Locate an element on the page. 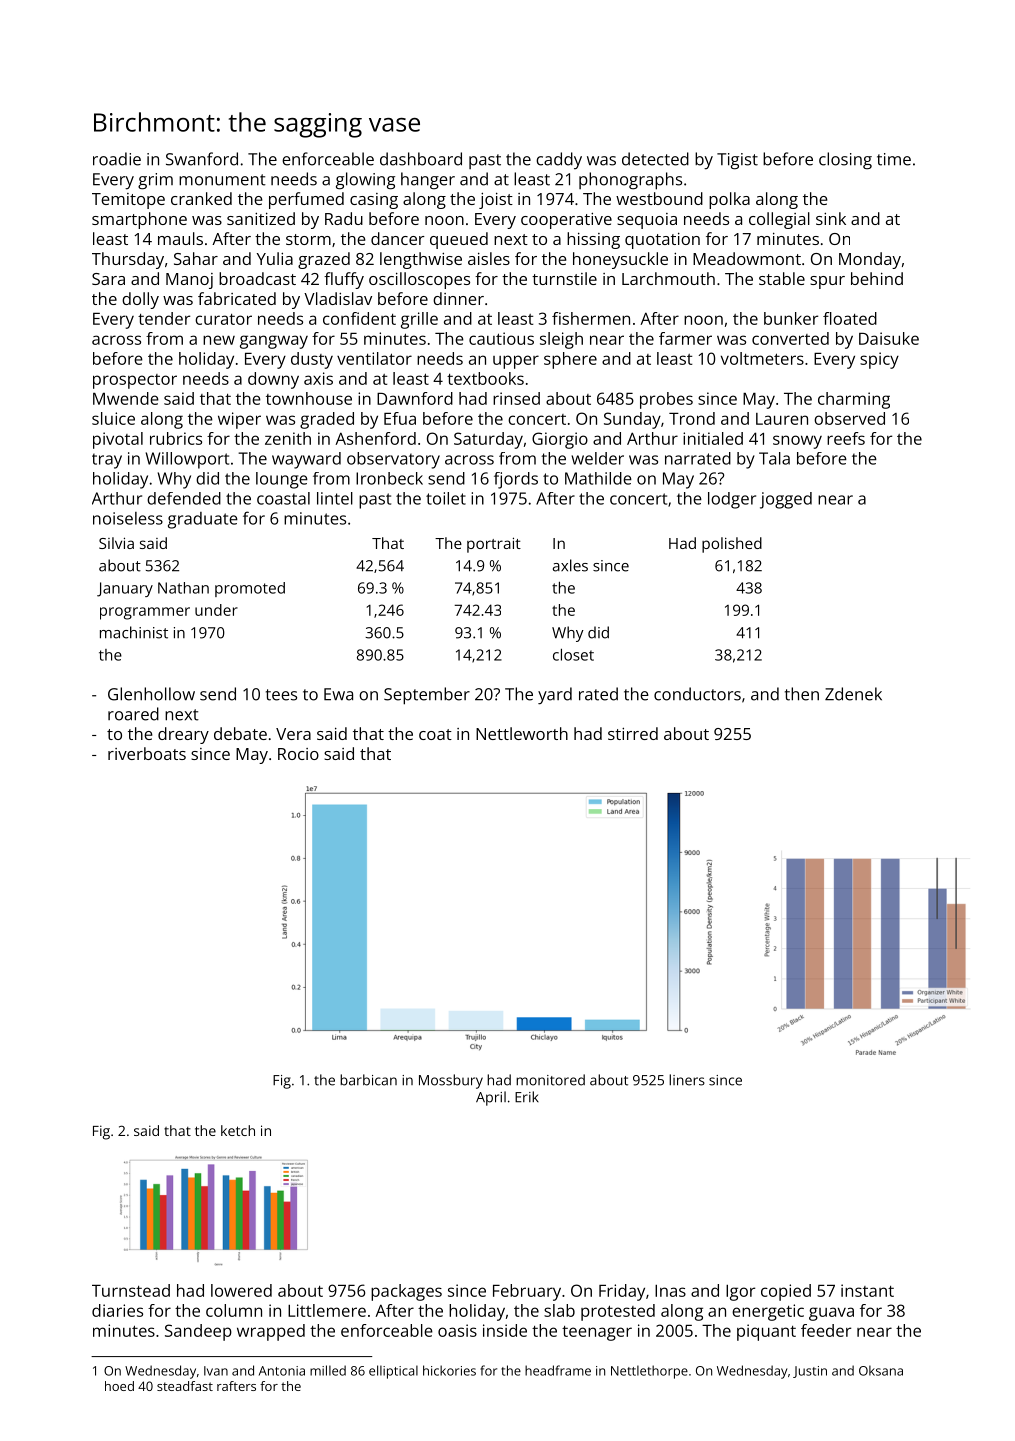 This page has width=1015, height=1441. phonographs is located at coordinates (630, 181).
